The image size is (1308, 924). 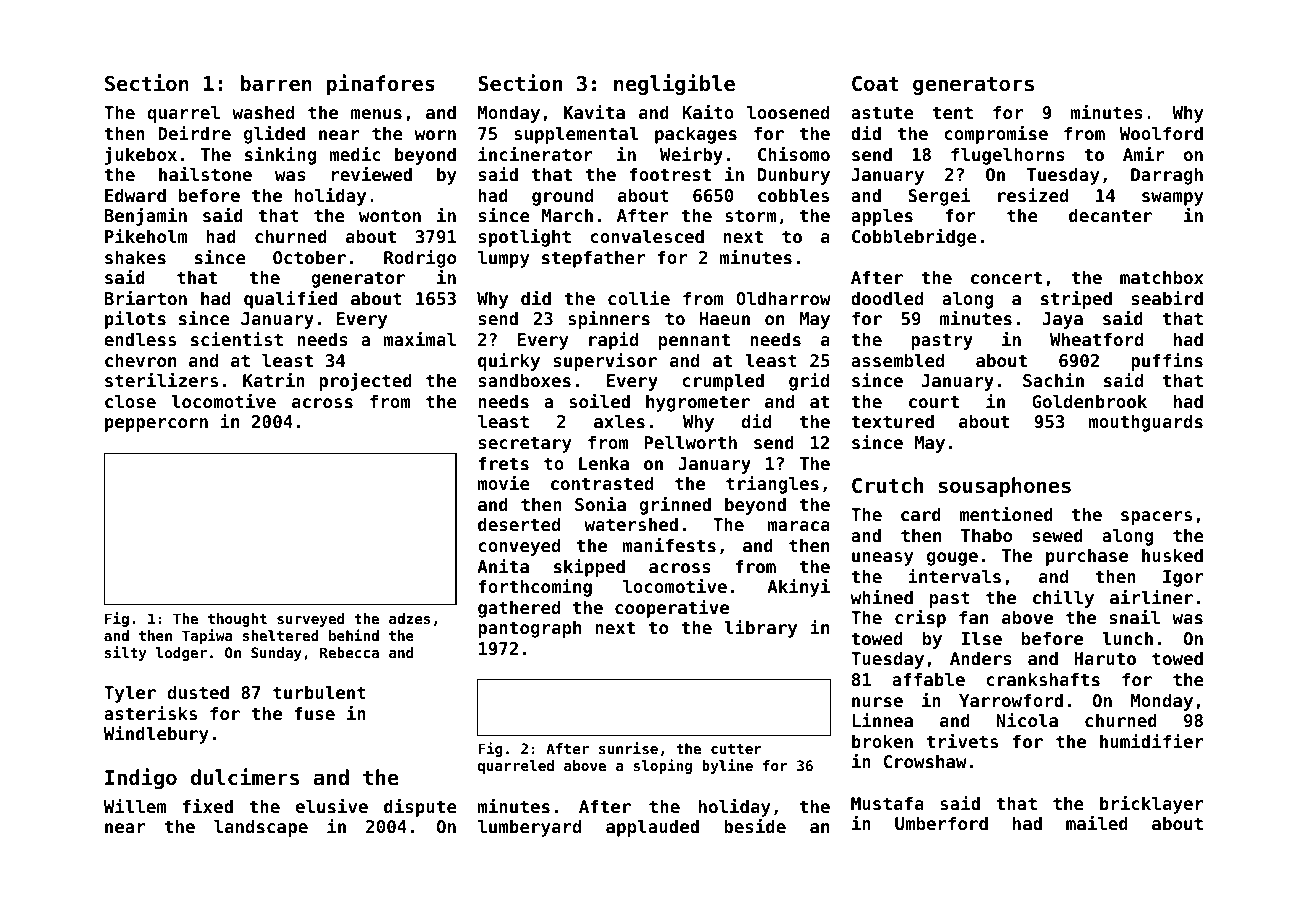 What do you see at coordinates (529, 828) in the screenshot?
I see `lumberyard` at bounding box center [529, 828].
